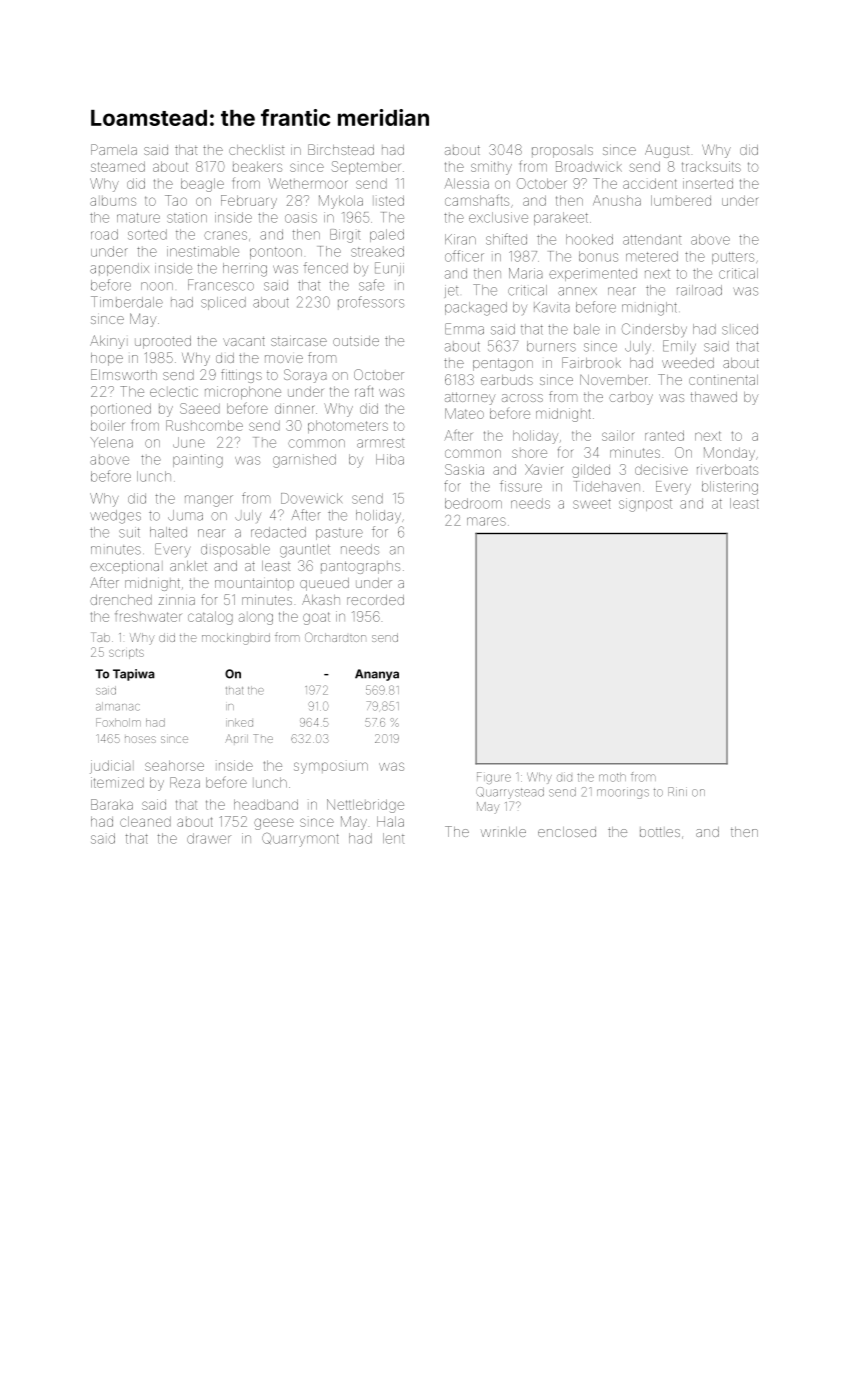  What do you see at coordinates (107, 425) in the document?
I see `boiler` at bounding box center [107, 425].
